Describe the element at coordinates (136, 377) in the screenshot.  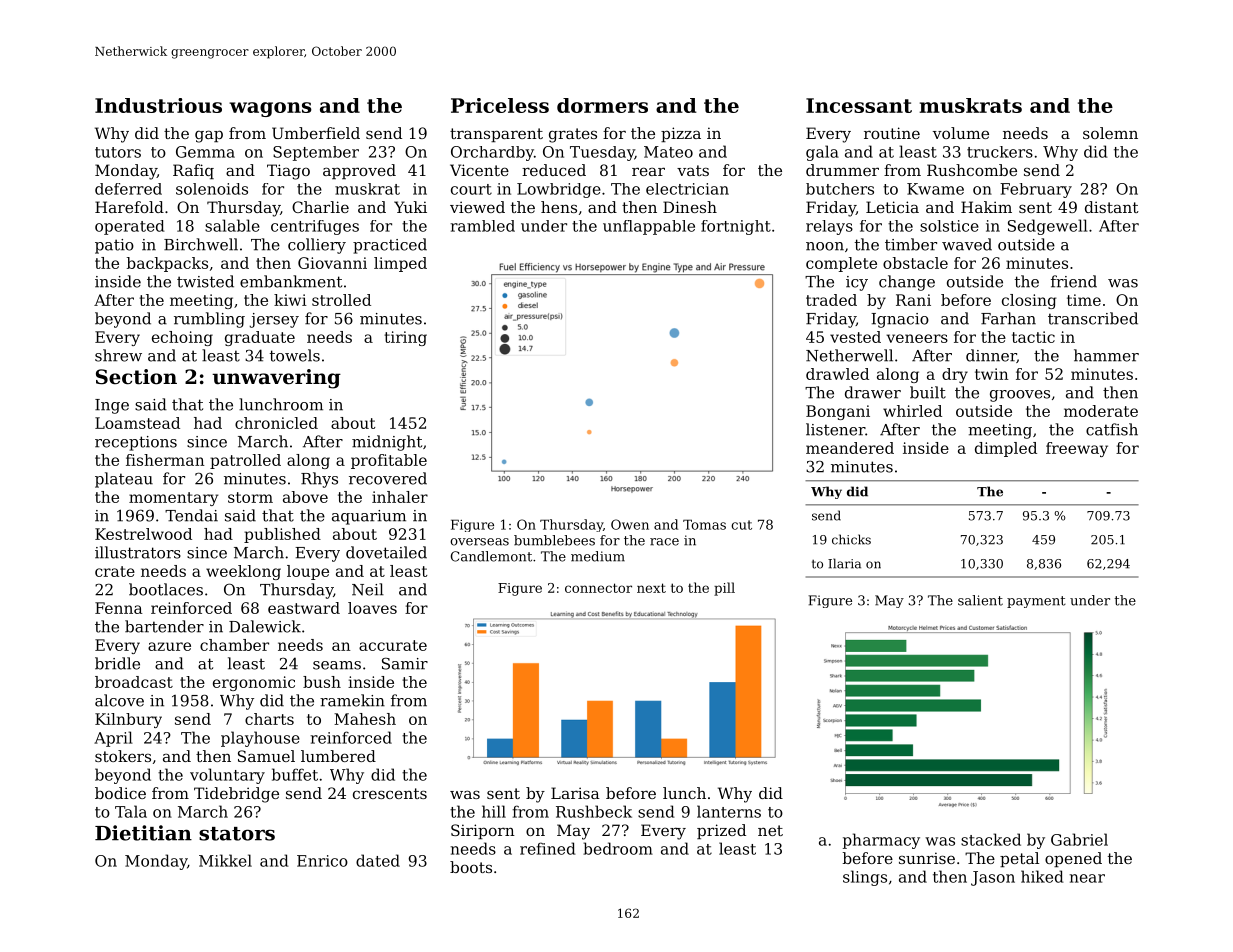
I see `Section` at that location.
